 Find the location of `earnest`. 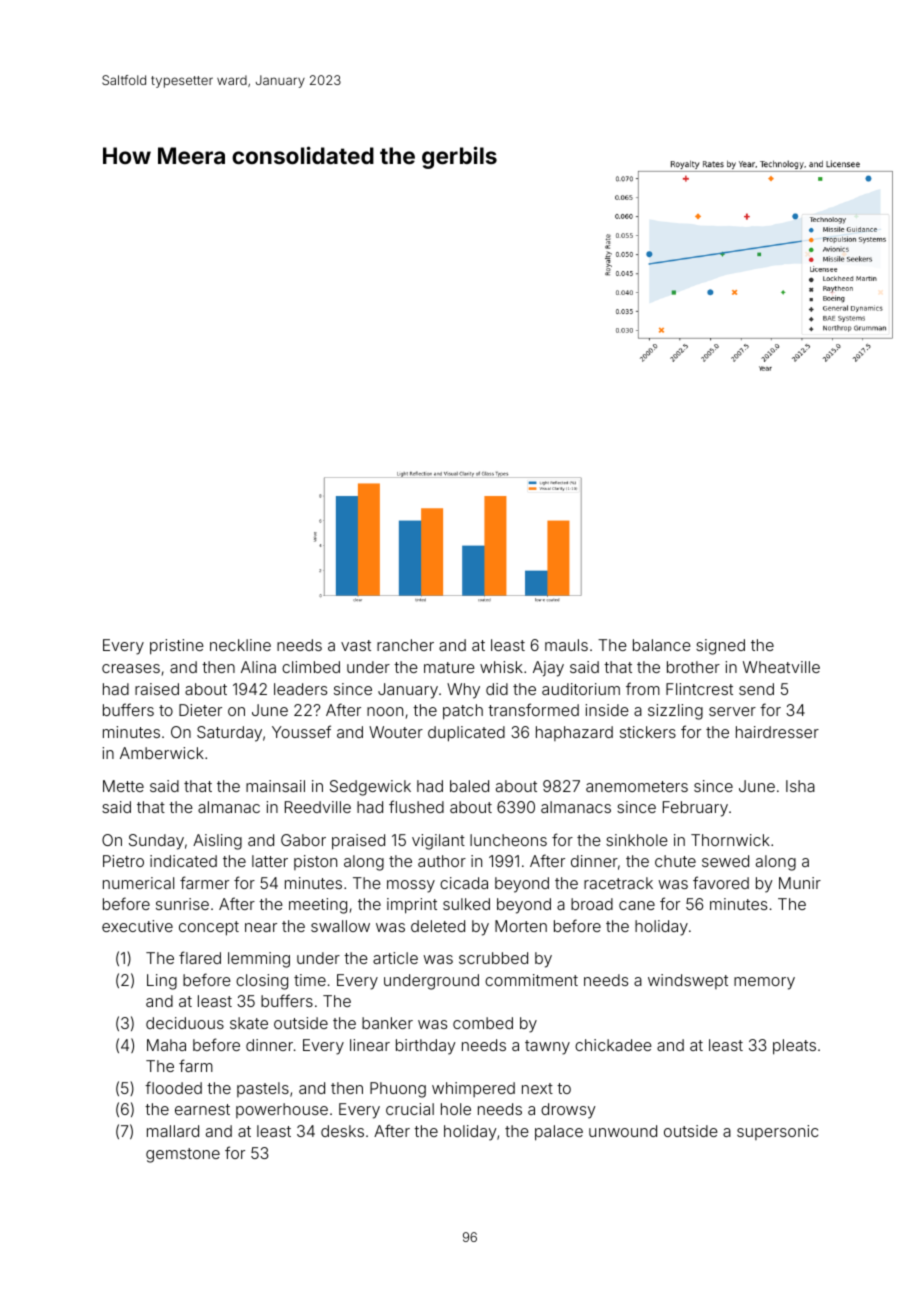

earnest is located at coordinates (202, 1109).
